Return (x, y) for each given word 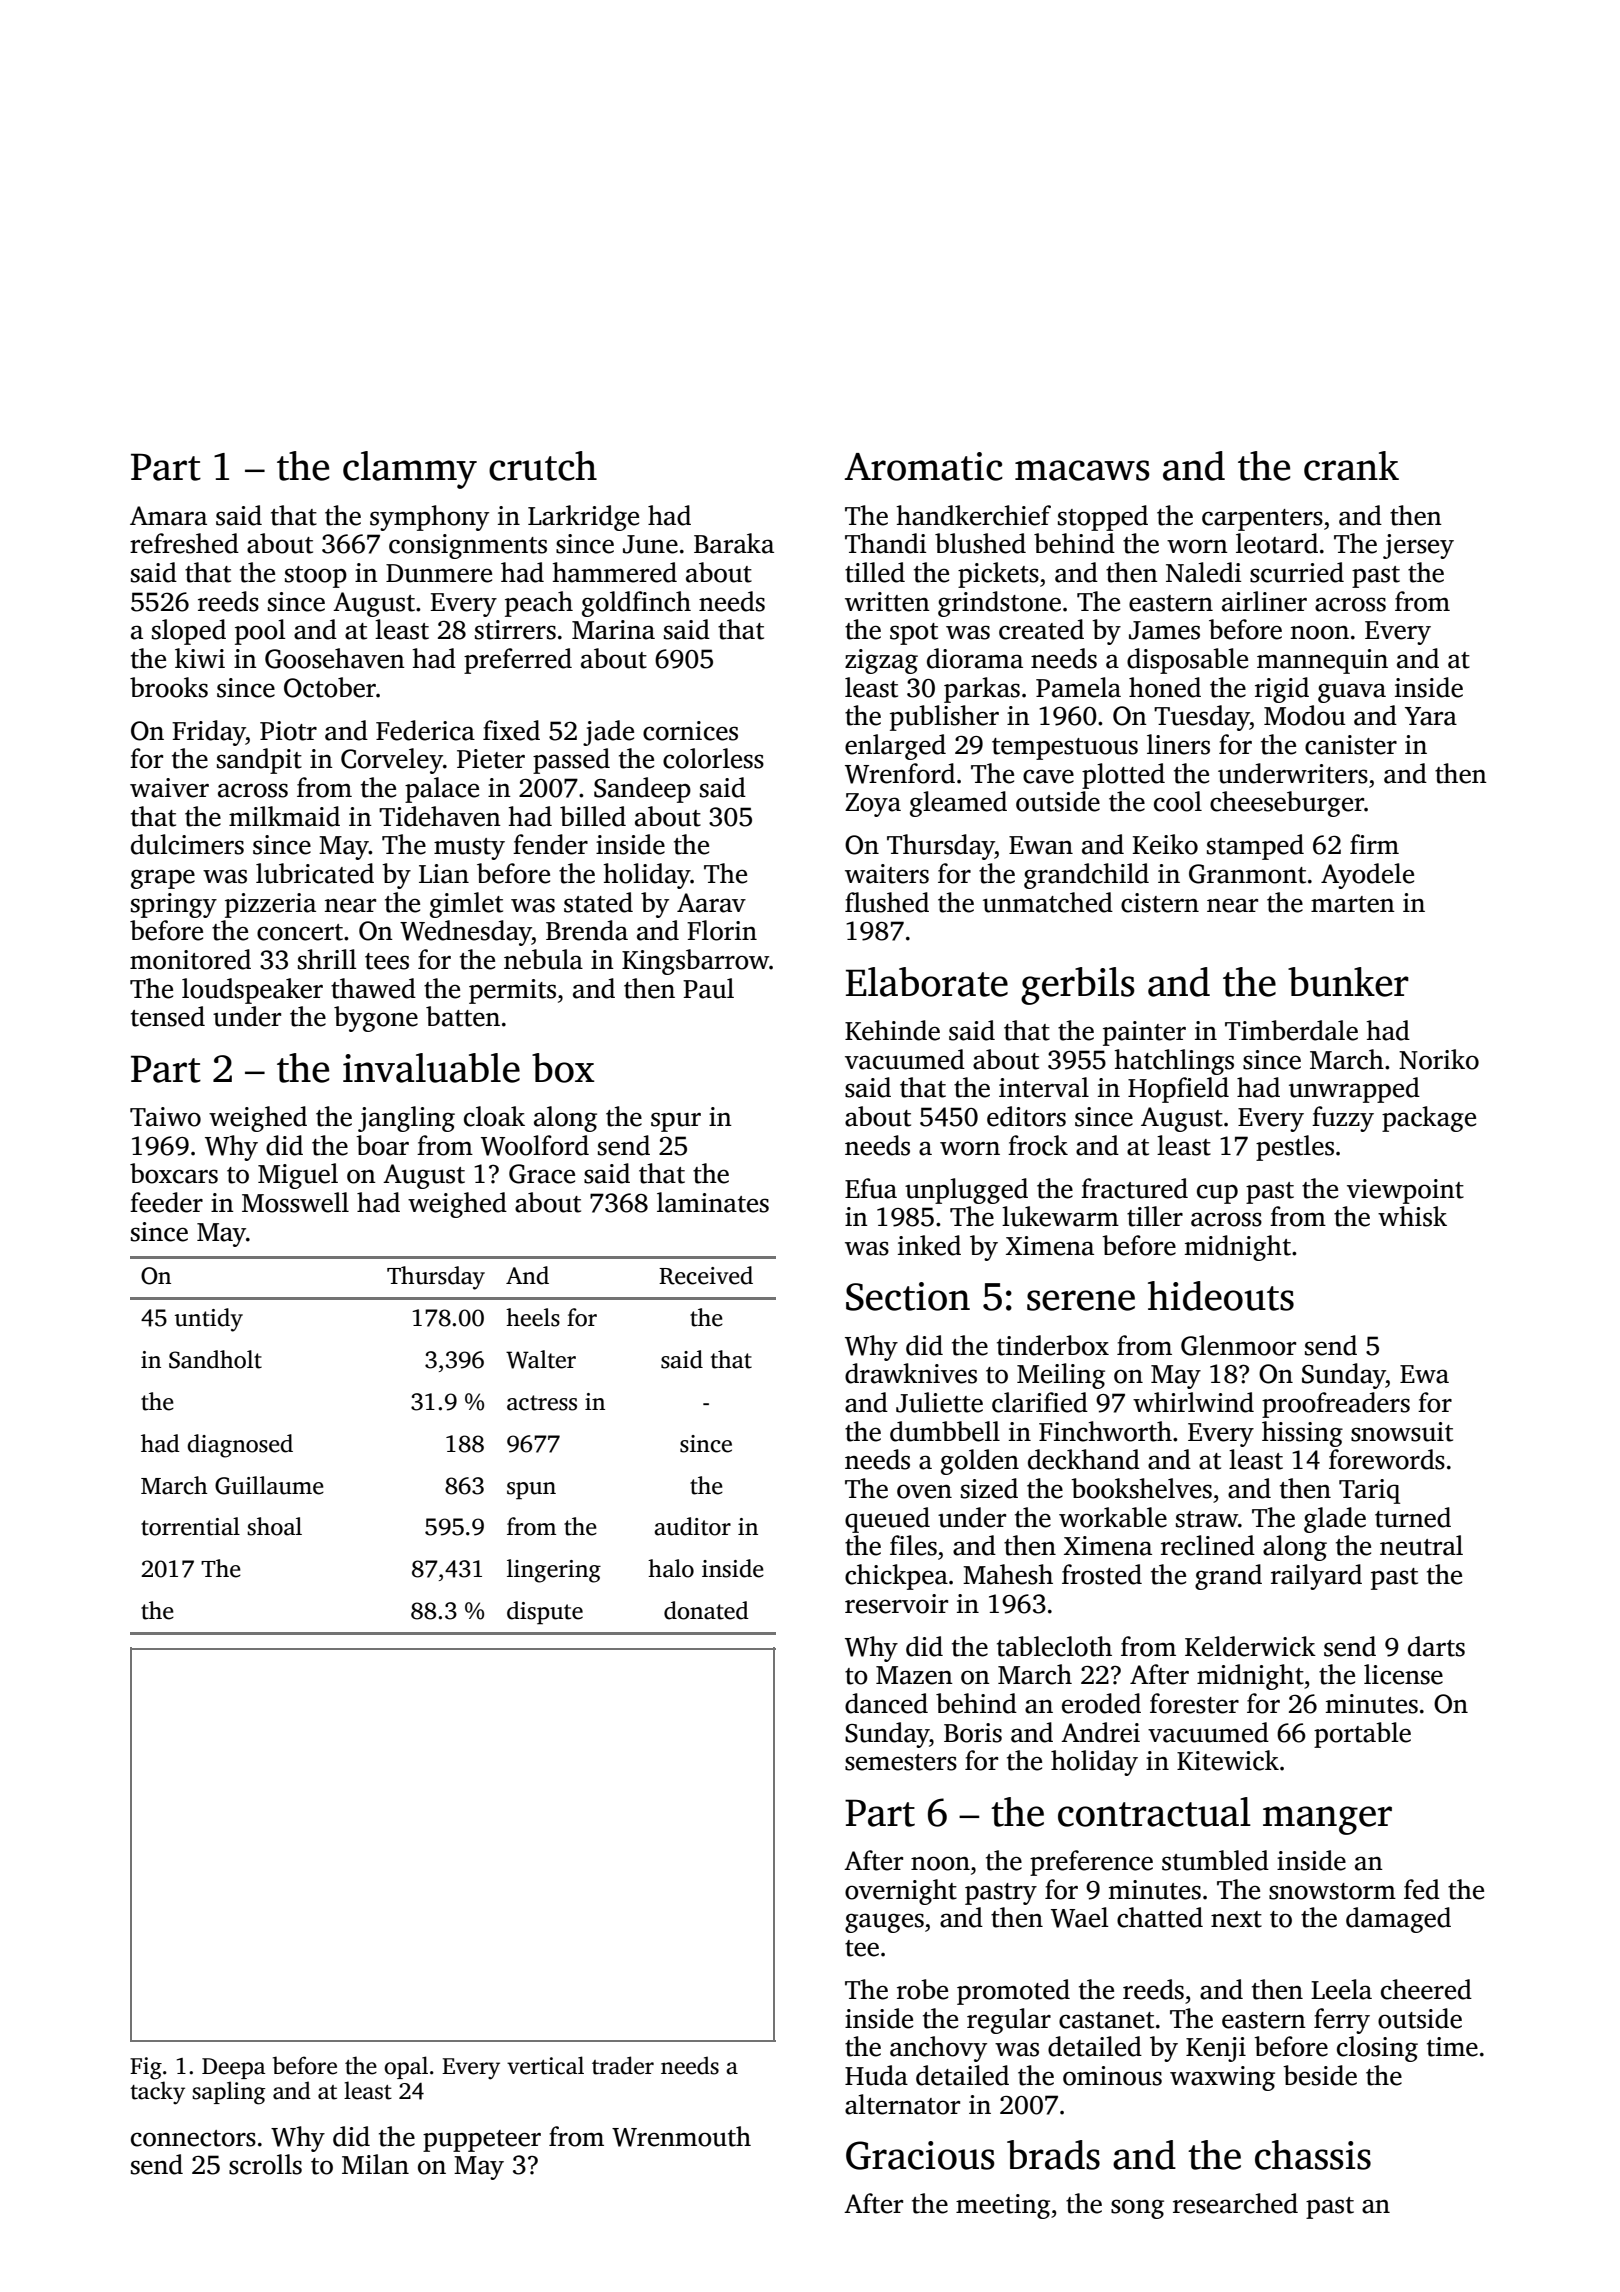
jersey (1418, 546)
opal (406, 2067)
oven (924, 1491)
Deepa (234, 2068)
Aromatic (924, 466)
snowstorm (1332, 1891)
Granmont (1247, 874)
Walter (541, 1359)
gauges (884, 1923)
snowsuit (1402, 1432)
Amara (168, 516)
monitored (190, 959)
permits (512, 991)
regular (1009, 2021)
